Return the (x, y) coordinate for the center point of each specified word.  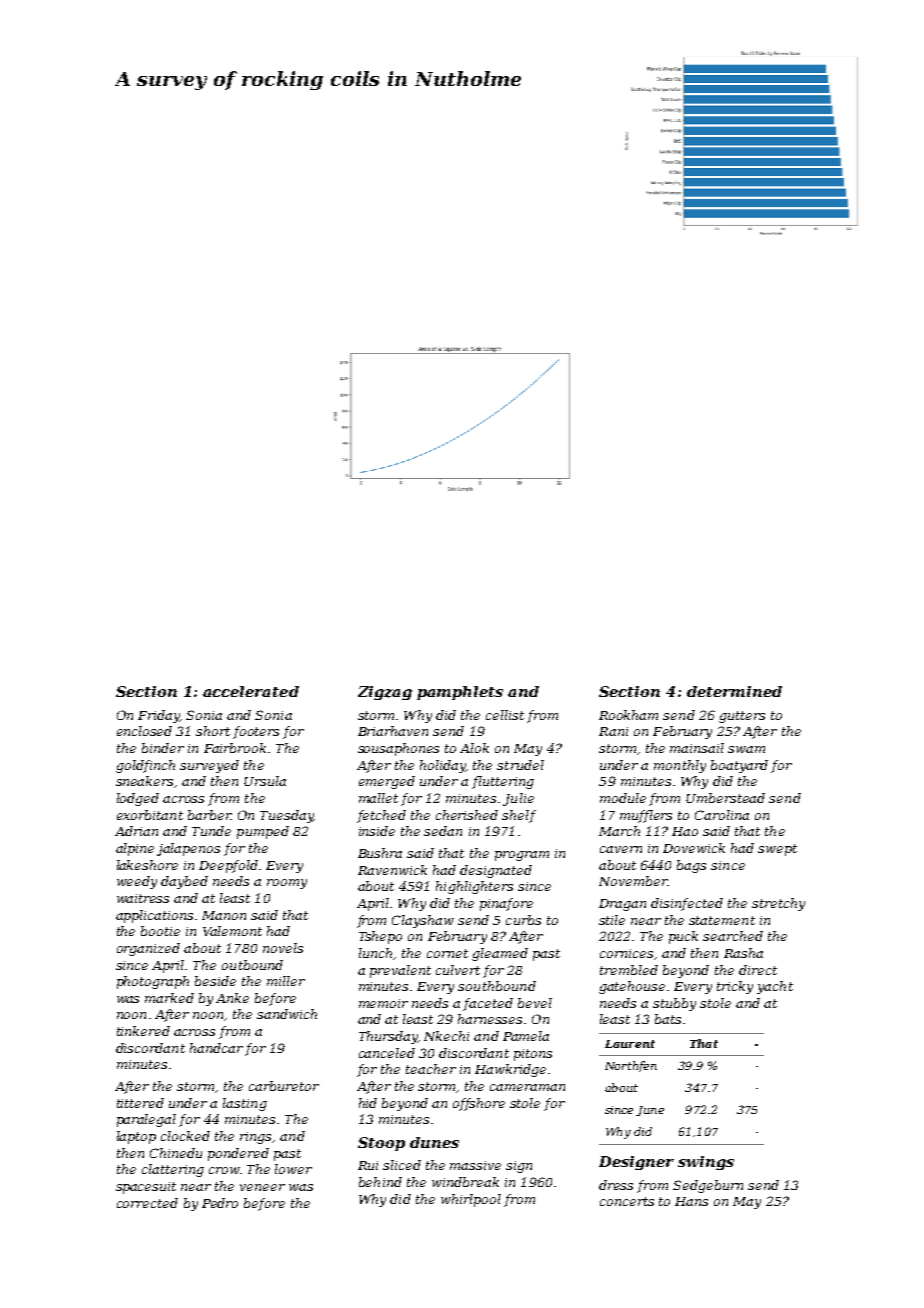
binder (163, 748)
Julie (518, 799)
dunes (434, 1142)
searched (733, 936)
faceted (488, 1004)
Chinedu (176, 1153)
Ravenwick (392, 870)
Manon (224, 915)
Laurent (630, 1044)
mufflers (646, 816)
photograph (153, 982)
